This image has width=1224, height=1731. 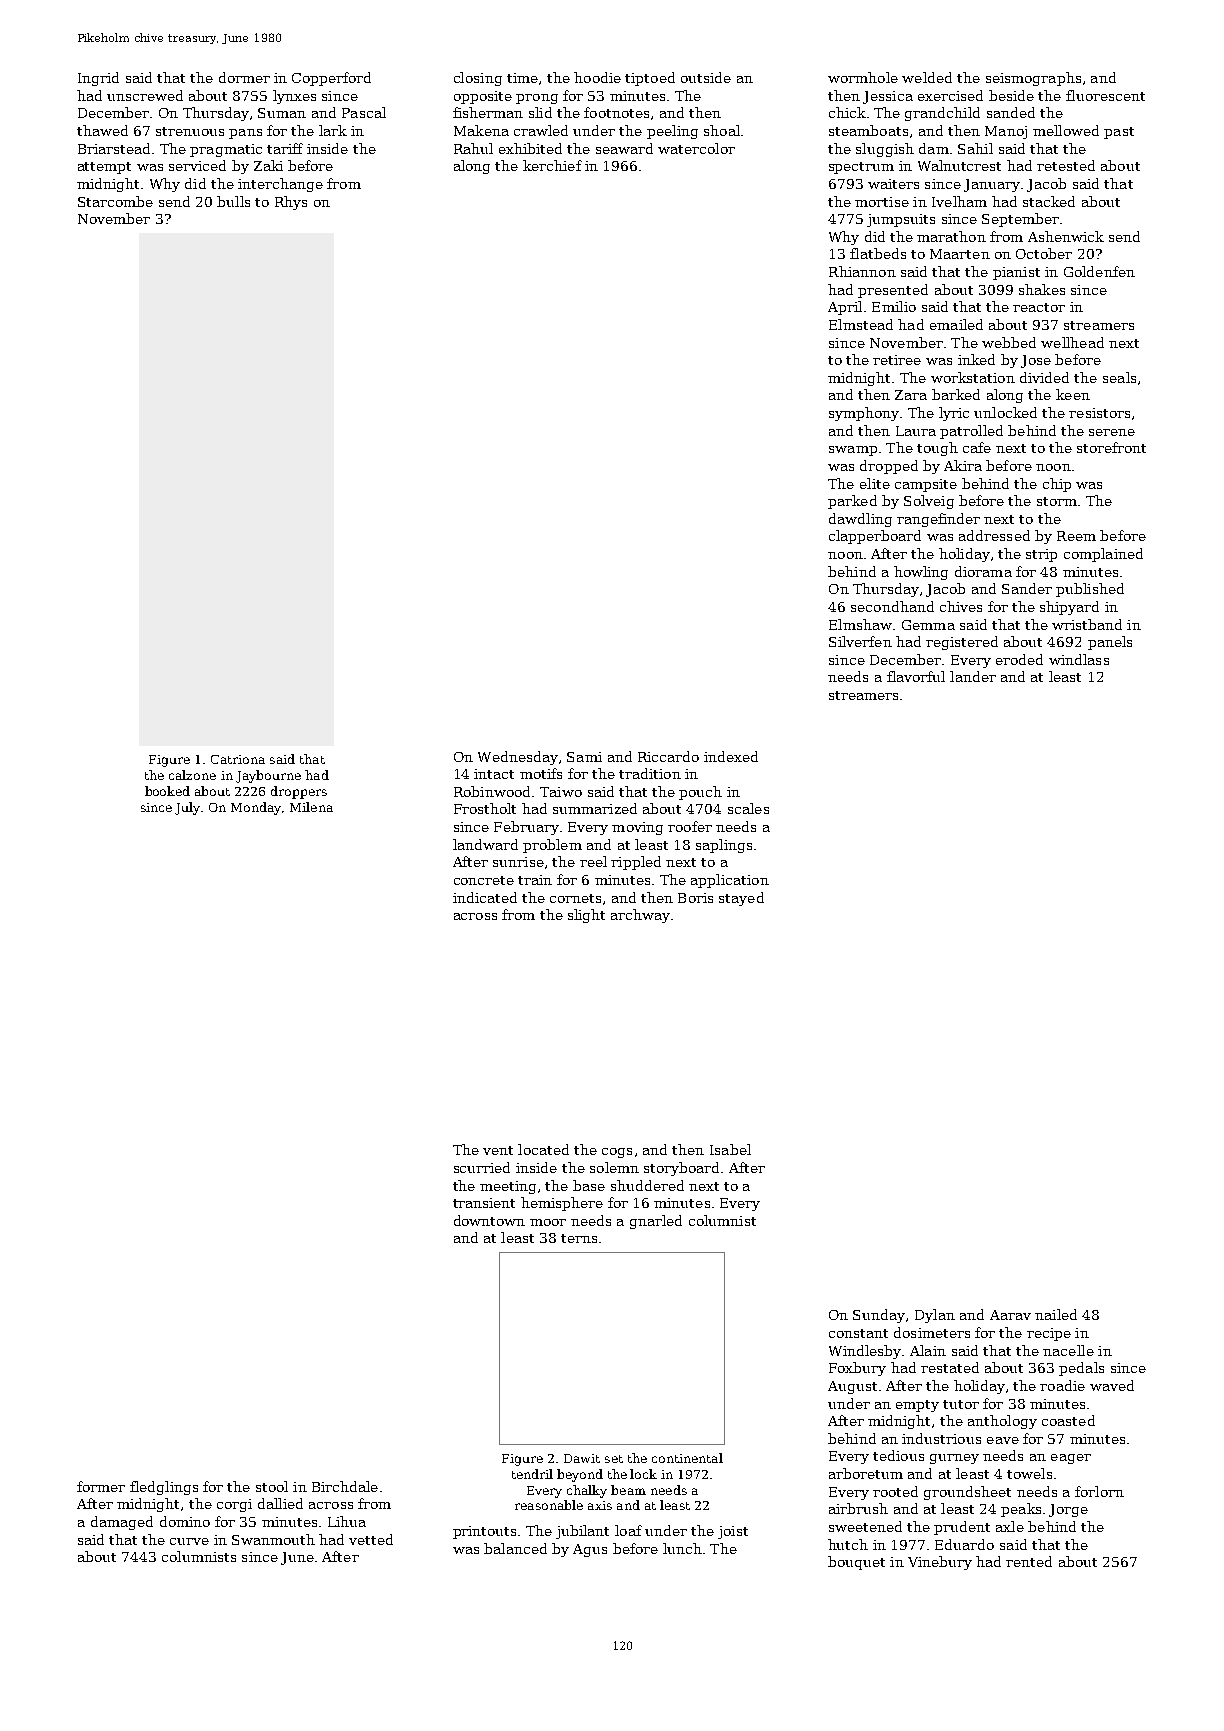 What do you see at coordinates (115, 201) in the image?
I see `Starcombe` at bounding box center [115, 201].
